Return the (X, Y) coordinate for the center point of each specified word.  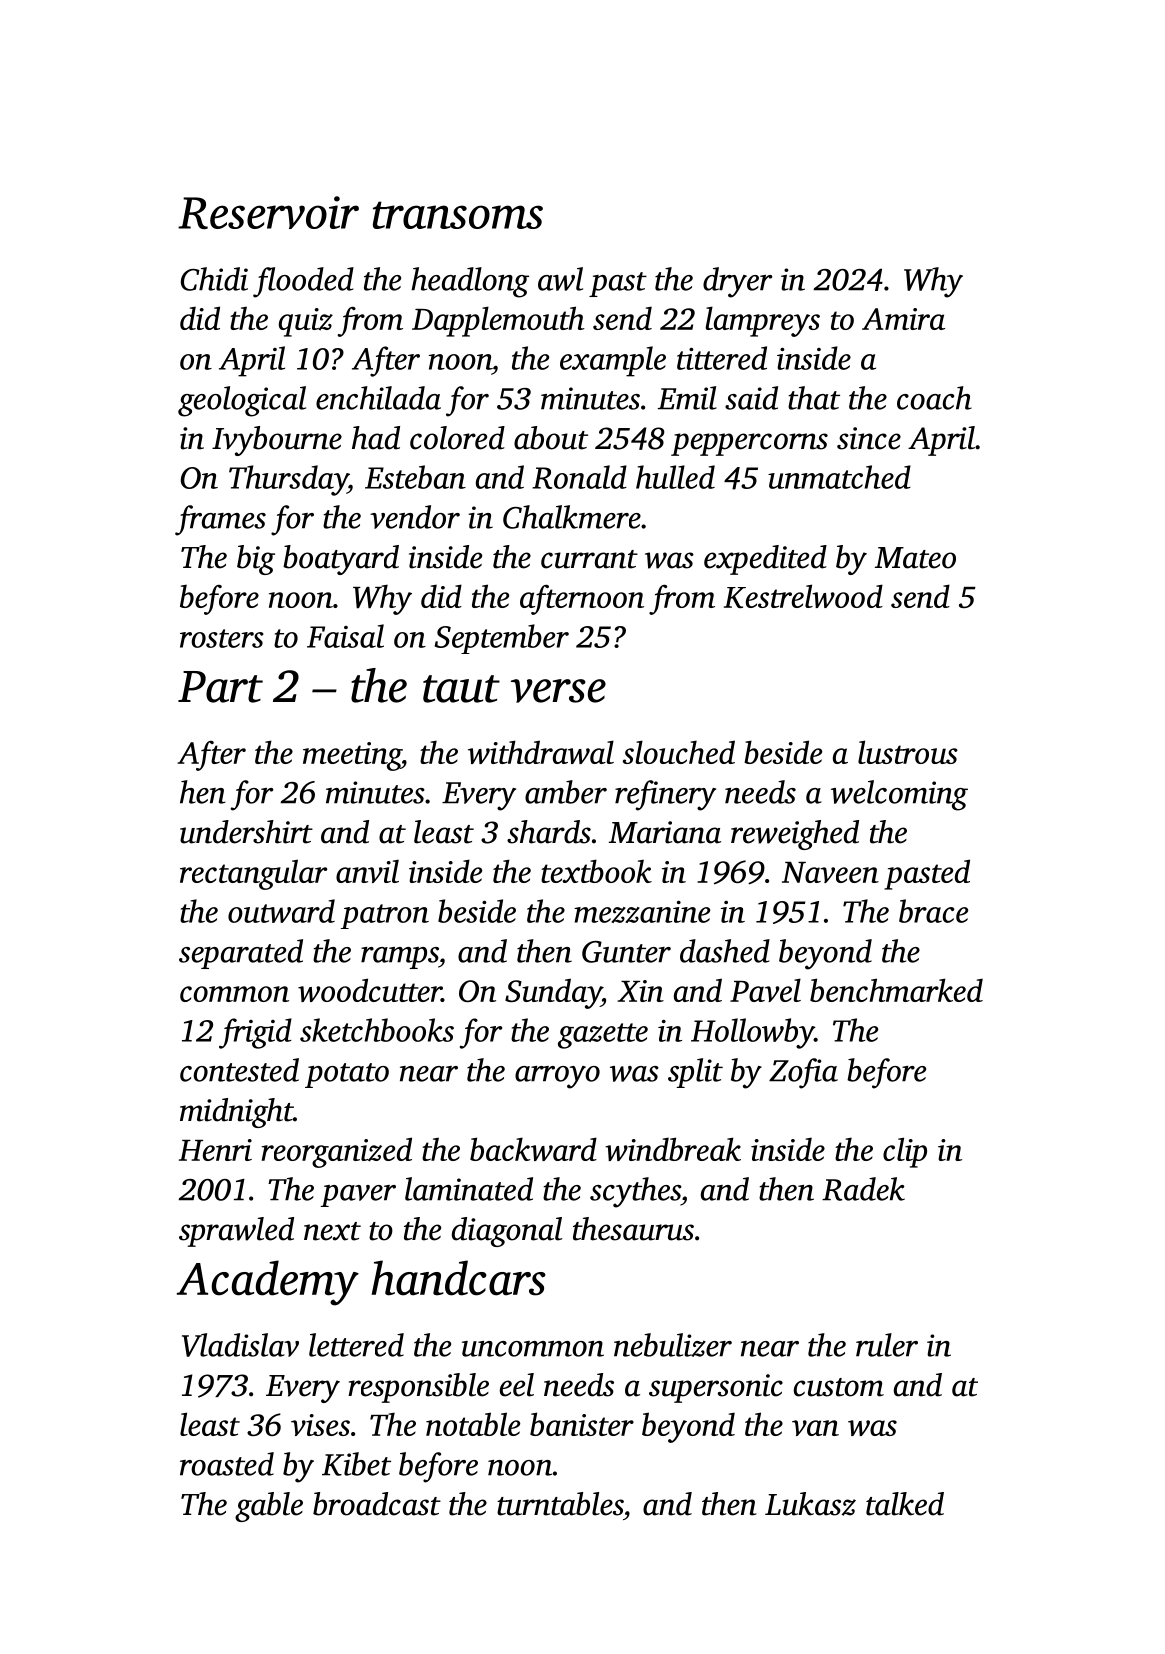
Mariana (665, 832)
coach (934, 398)
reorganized (336, 1152)
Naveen (830, 872)
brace (933, 911)
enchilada (378, 398)
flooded (303, 282)
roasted (227, 1464)
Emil (687, 398)
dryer (737, 282)
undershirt (246, 832)
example (613, 361)
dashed (725, 951)
